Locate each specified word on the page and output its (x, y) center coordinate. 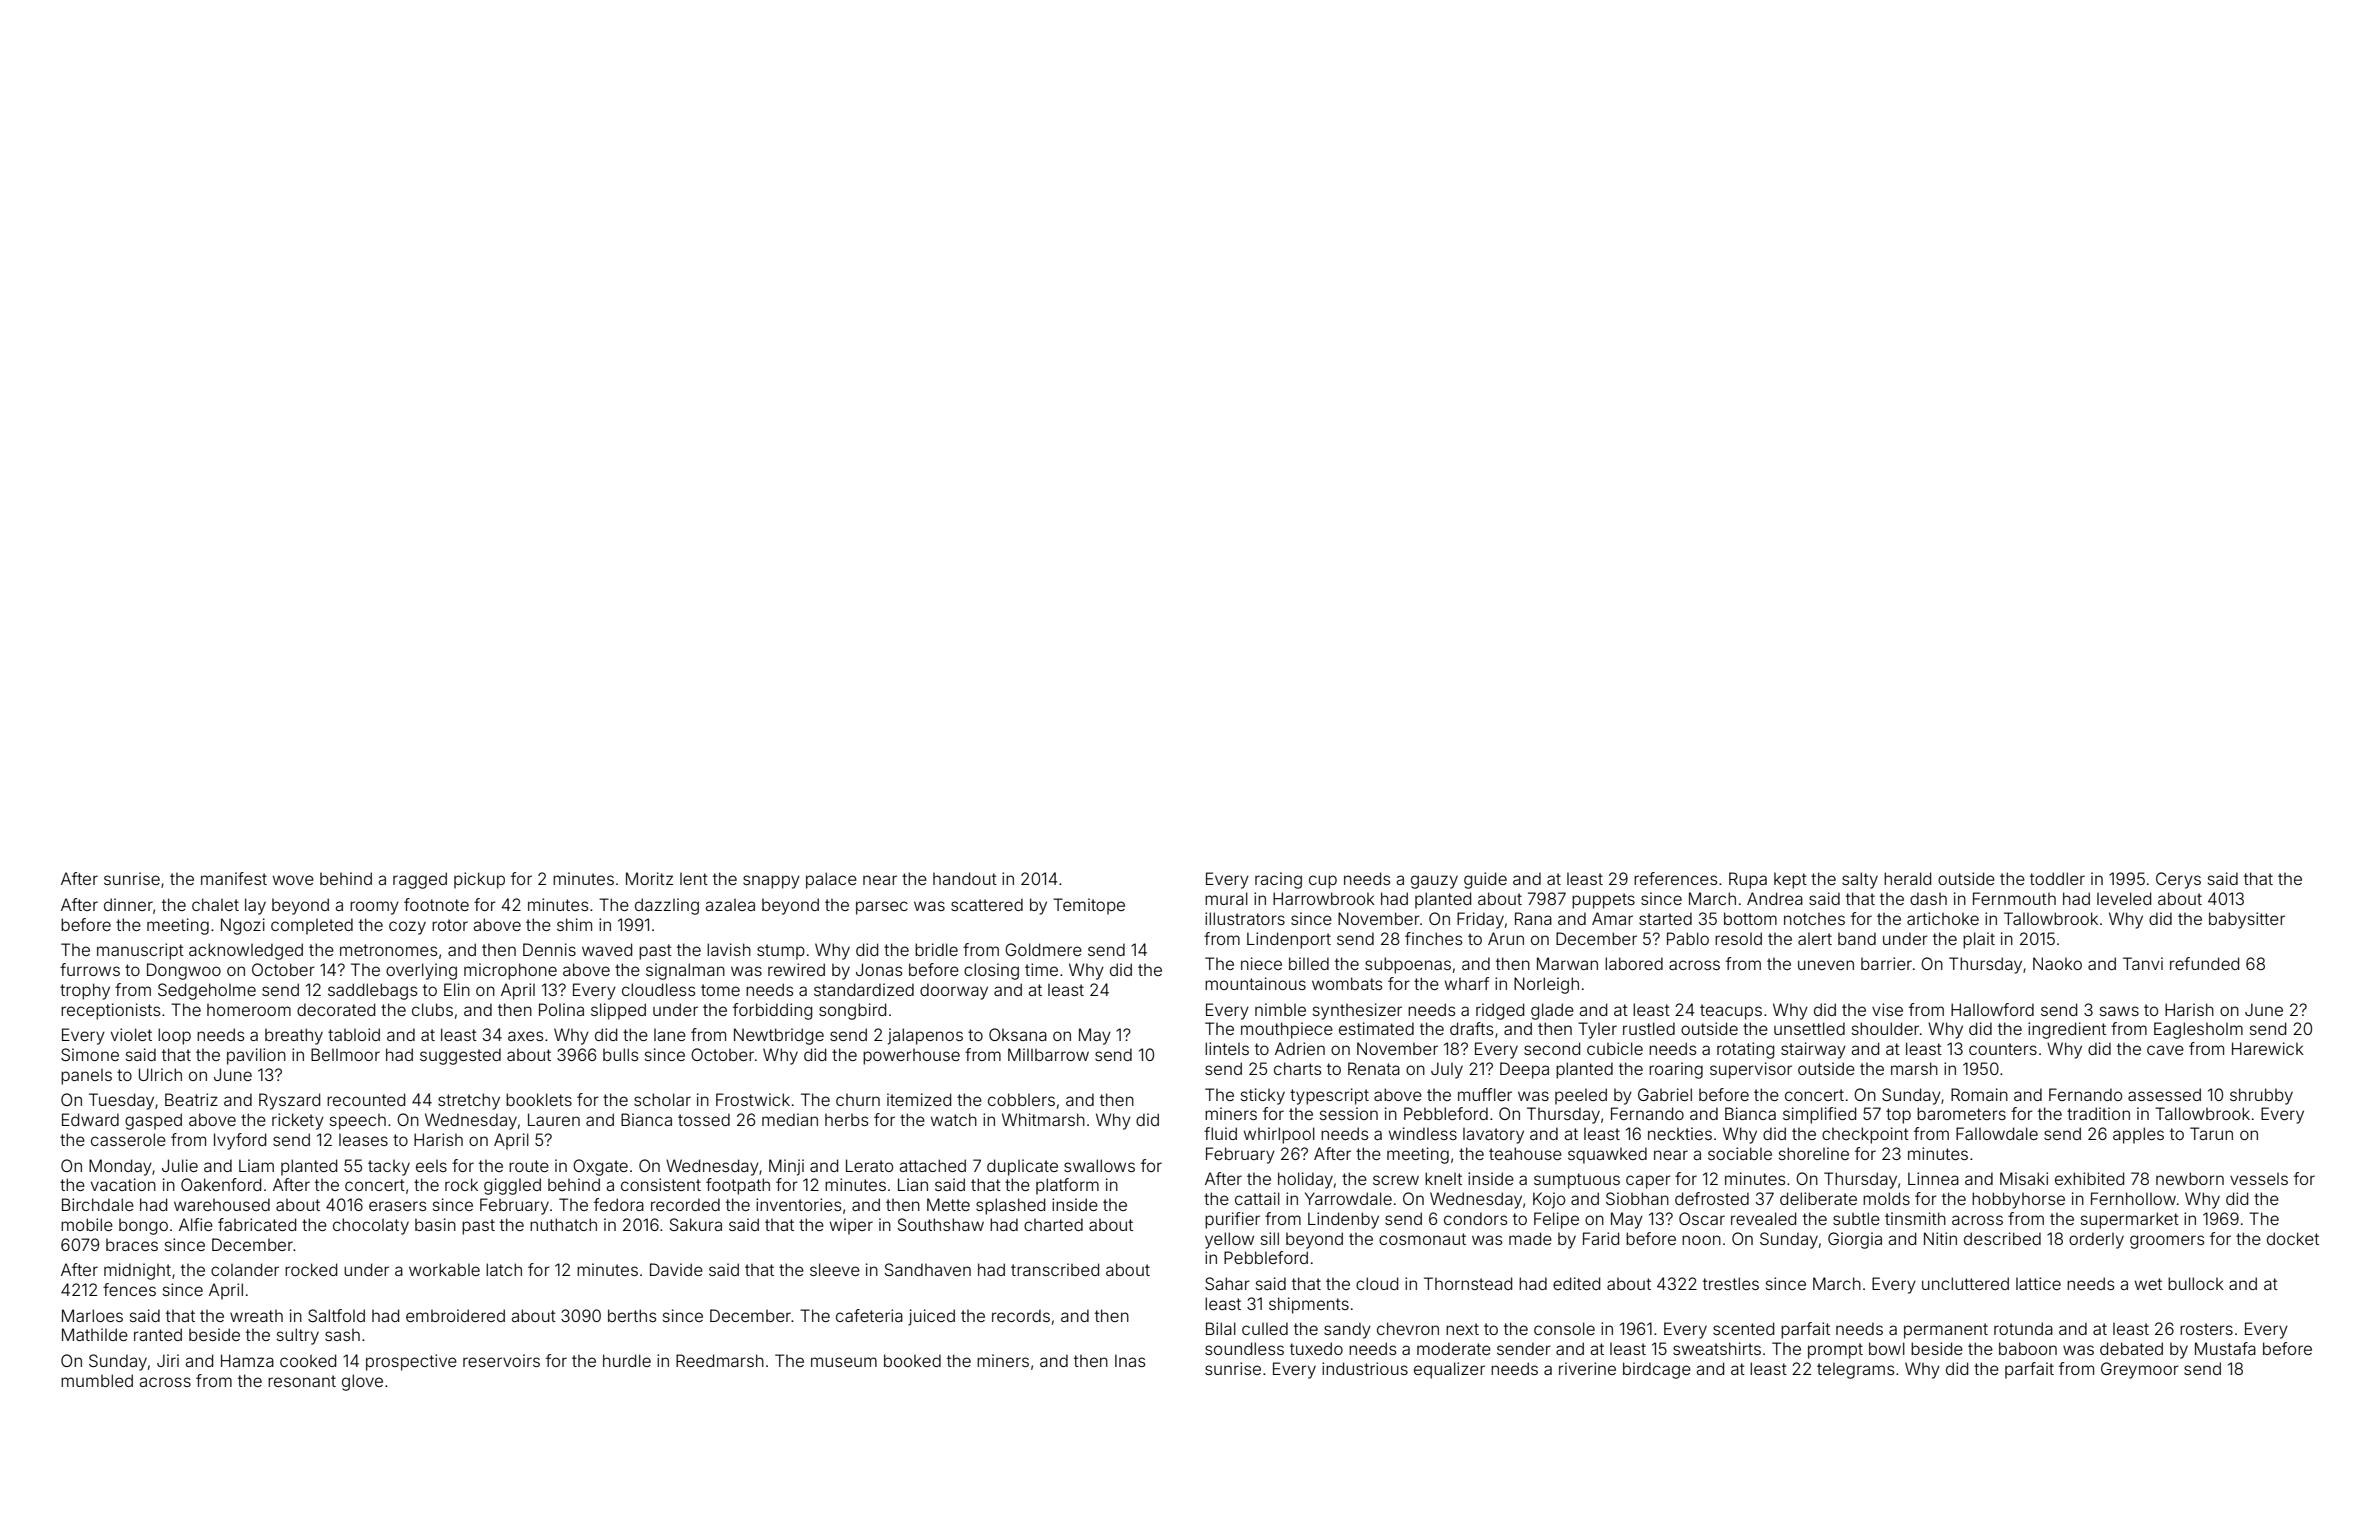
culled (1265, 1328)
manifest (234, 878)
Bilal (1221, 1328)
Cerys (2178, 880)
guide (1485, 880)
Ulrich (160, 1074)
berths (632, 1315)
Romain (1979, 1094)
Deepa (1524, 1070)
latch (504, 1269)
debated (2131, 1348)
